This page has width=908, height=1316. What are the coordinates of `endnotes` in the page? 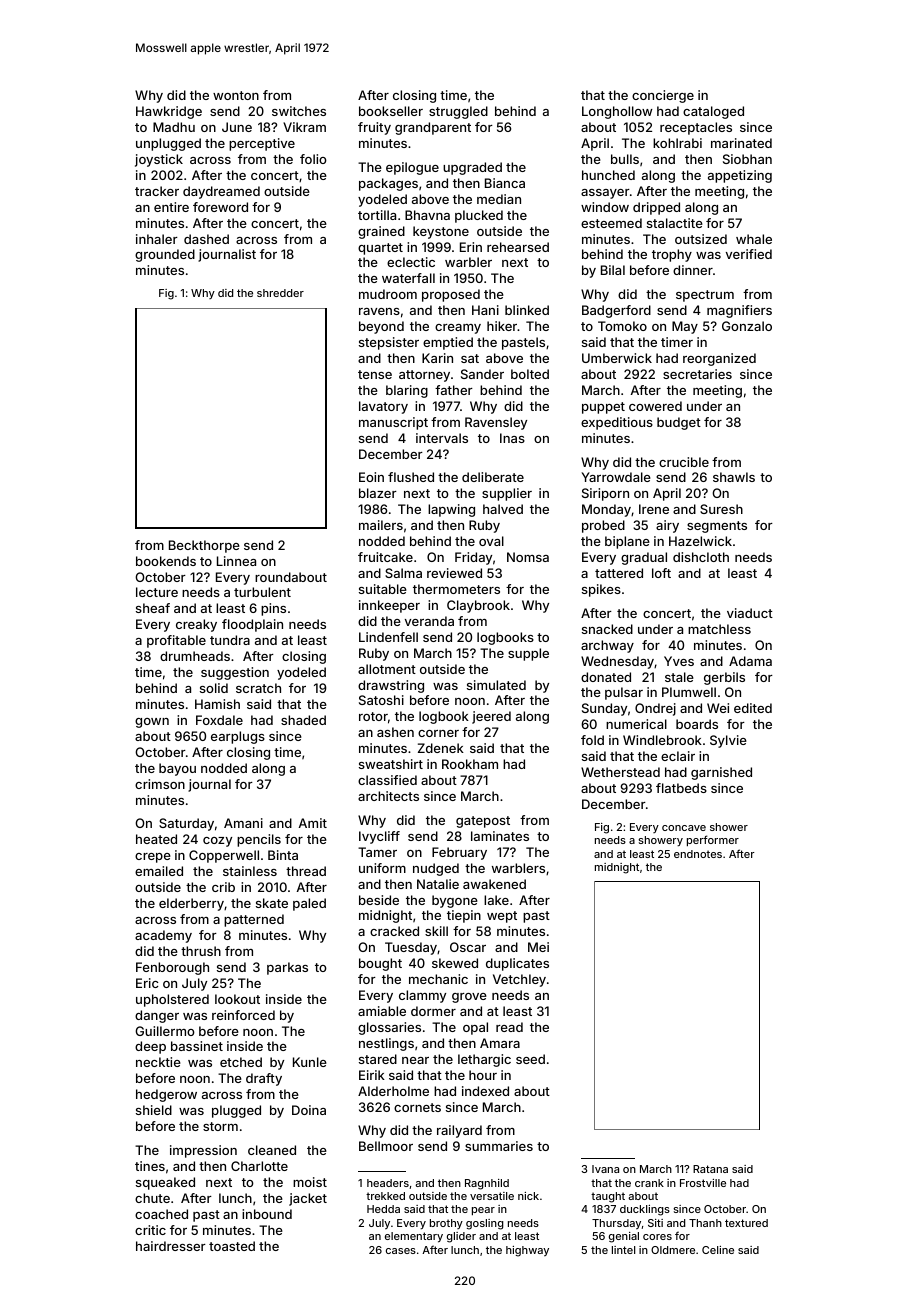 It's located at (698, 854).
